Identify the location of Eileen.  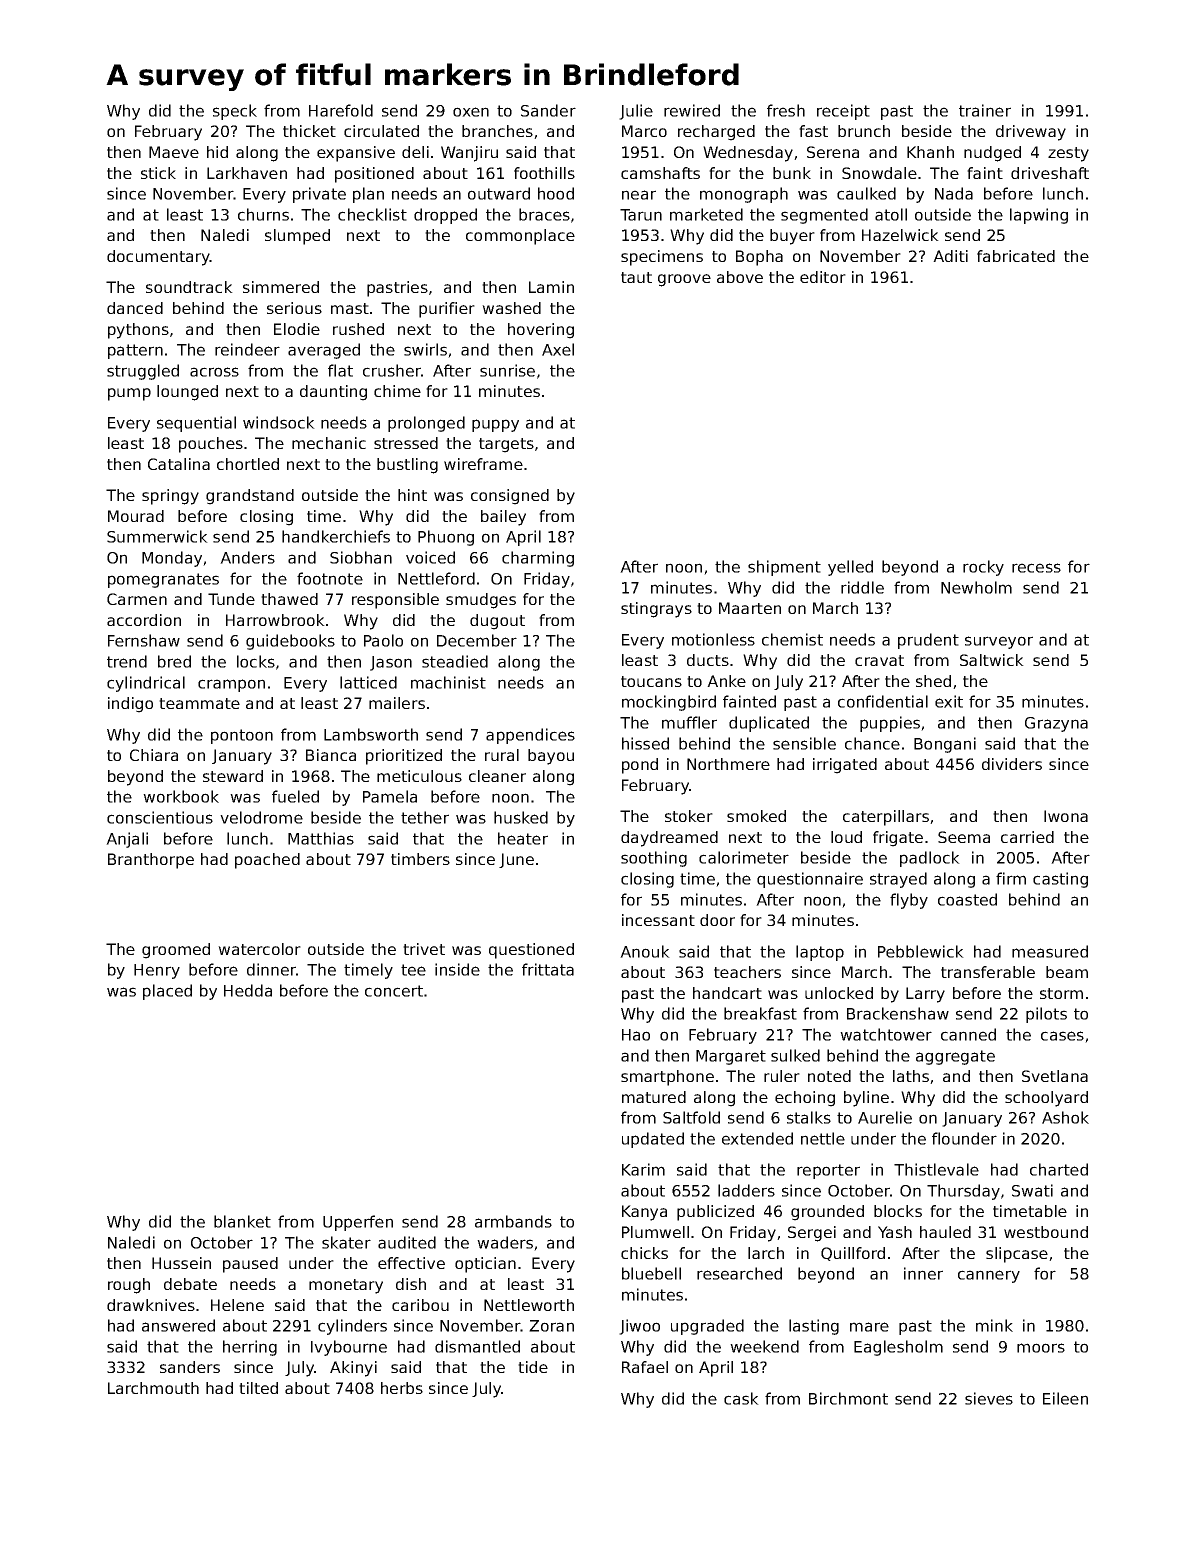
(1065, 1398).
